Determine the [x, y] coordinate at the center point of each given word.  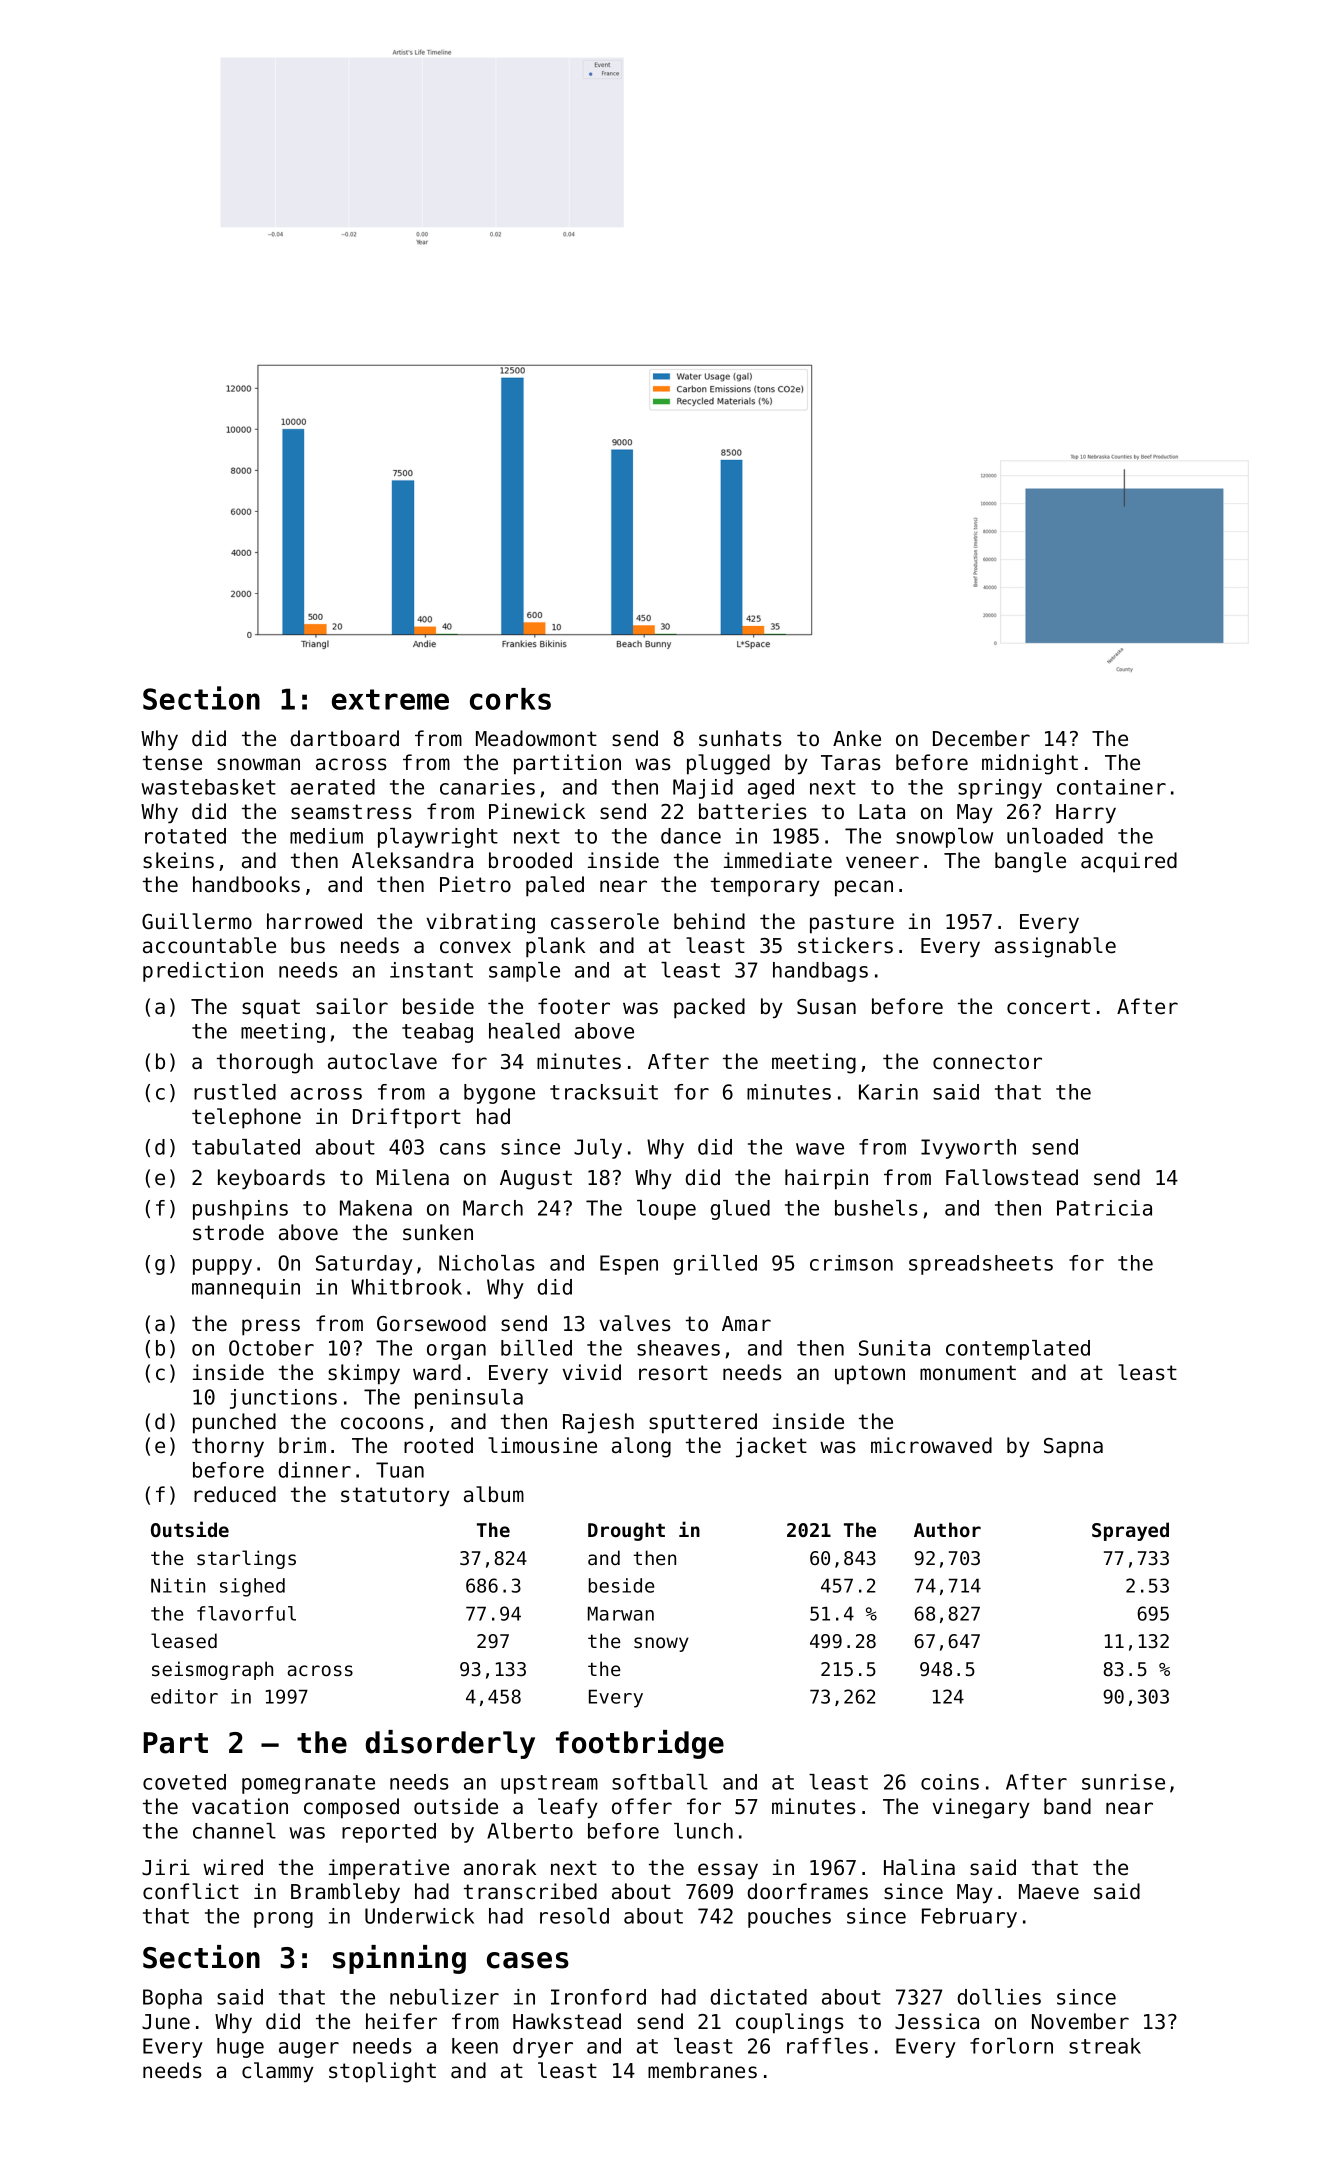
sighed [252, 1587]
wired [233, 1867]
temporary [765, 887]
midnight [1030, 764]
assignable [1055, 947]
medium [326, 836]
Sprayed [1130, 1531]
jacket [771, 1447]
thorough [265, 1063]
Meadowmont [536, 738]
